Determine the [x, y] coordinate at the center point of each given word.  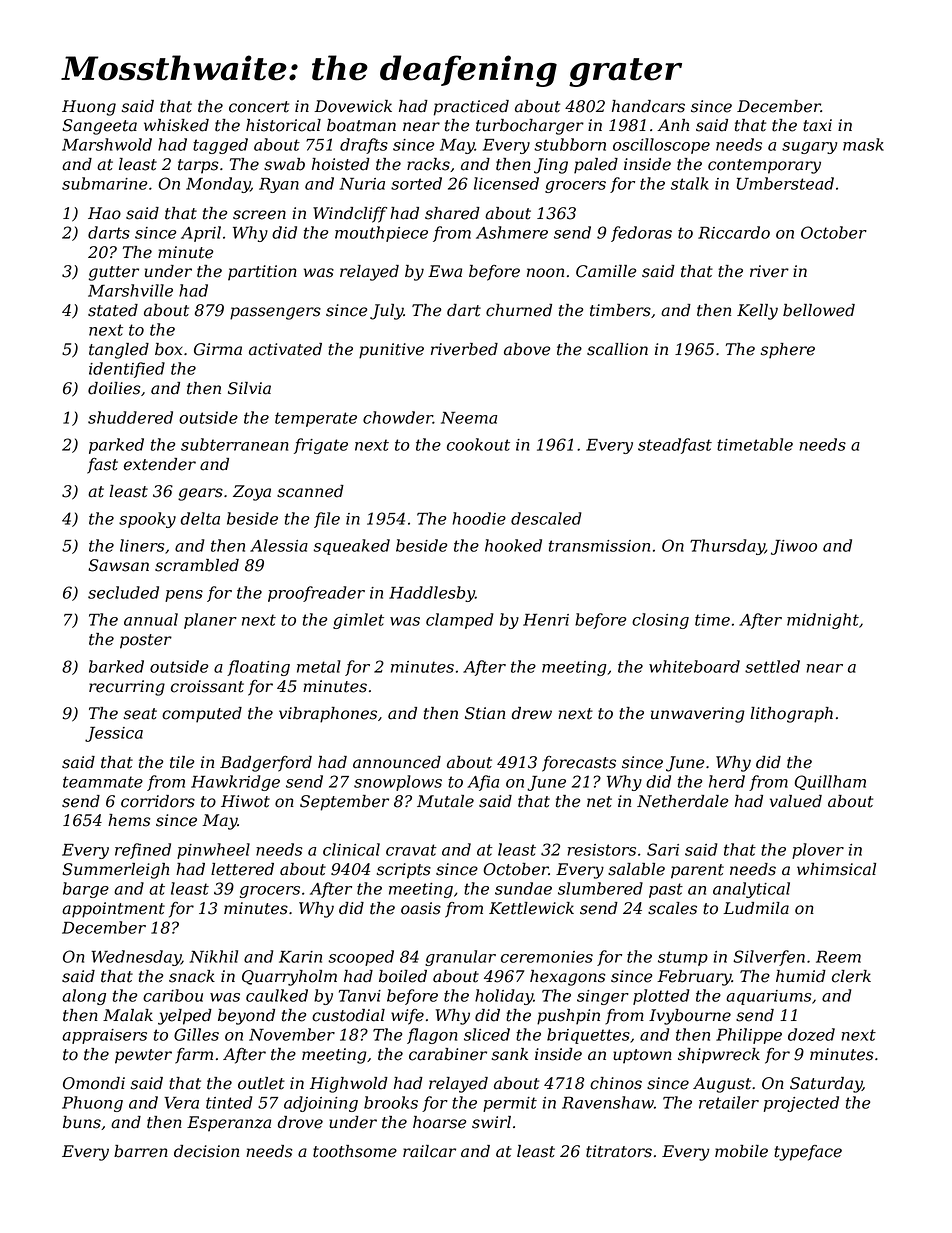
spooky [147, 520]
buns [82, 1122]
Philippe [749, 1036]
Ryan [279, 185]
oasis [421, 908]
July [387, 312]
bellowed [819, 310]
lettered [242, 869]
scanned [310, 491]
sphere [788, 351]
